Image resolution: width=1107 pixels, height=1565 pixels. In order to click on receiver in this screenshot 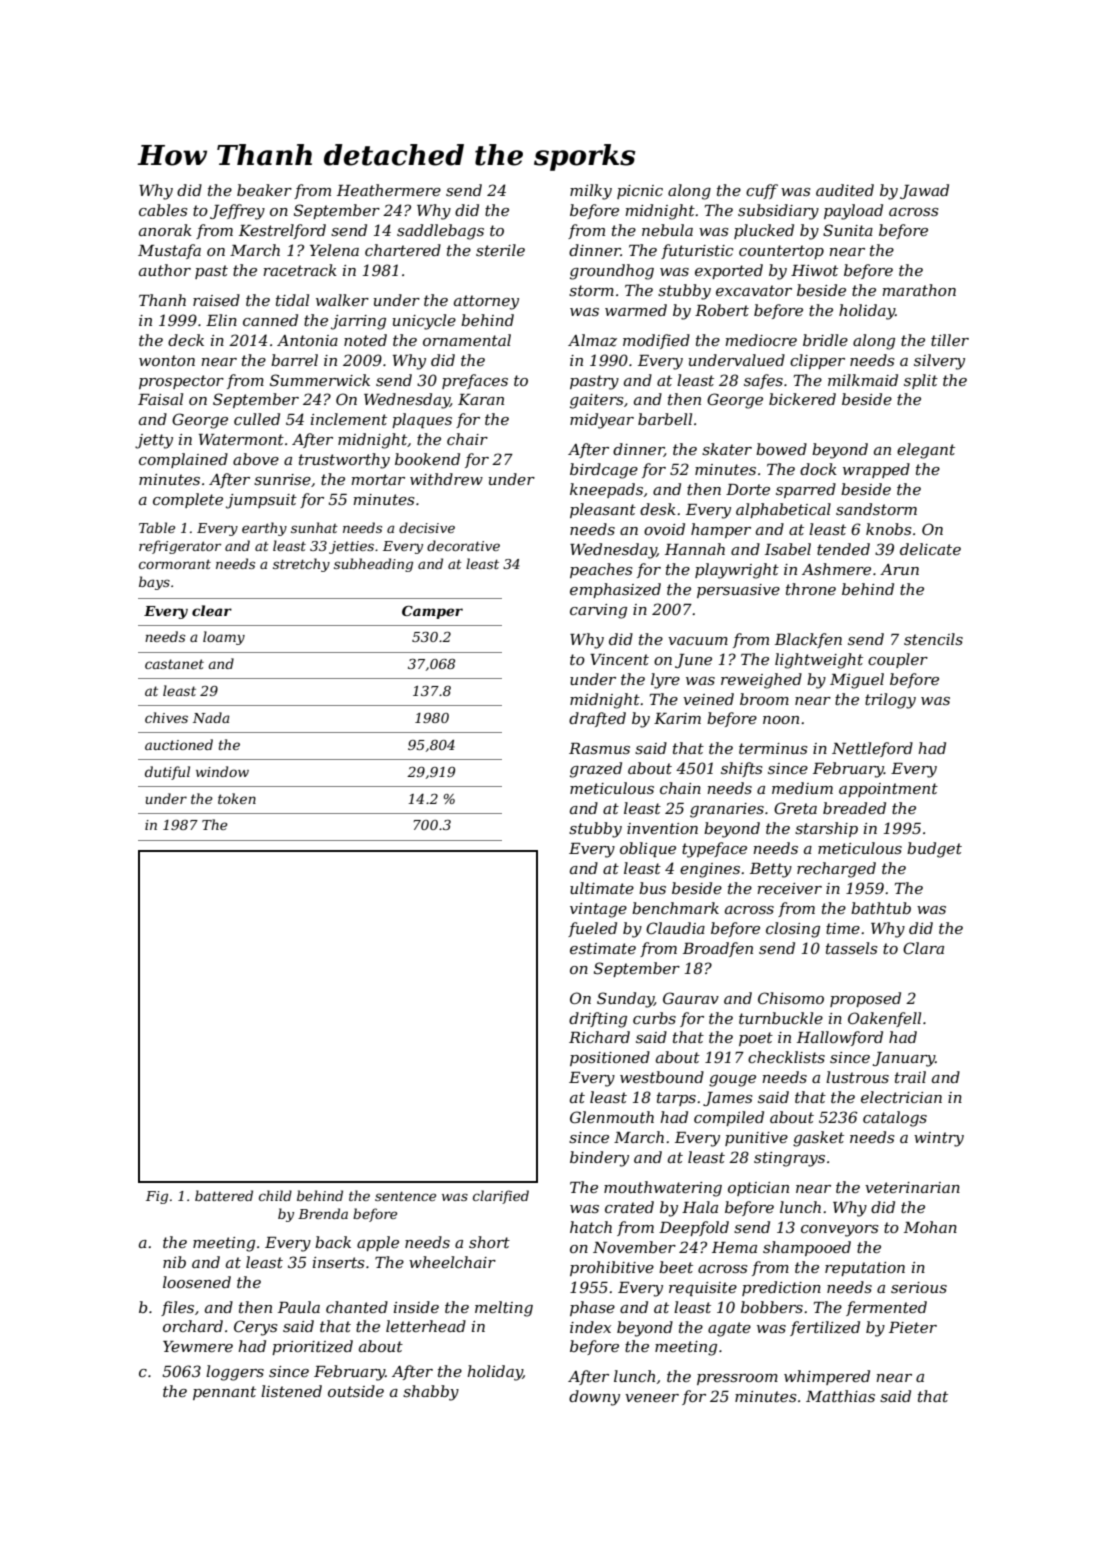, I will do `click(789, 888)`.
